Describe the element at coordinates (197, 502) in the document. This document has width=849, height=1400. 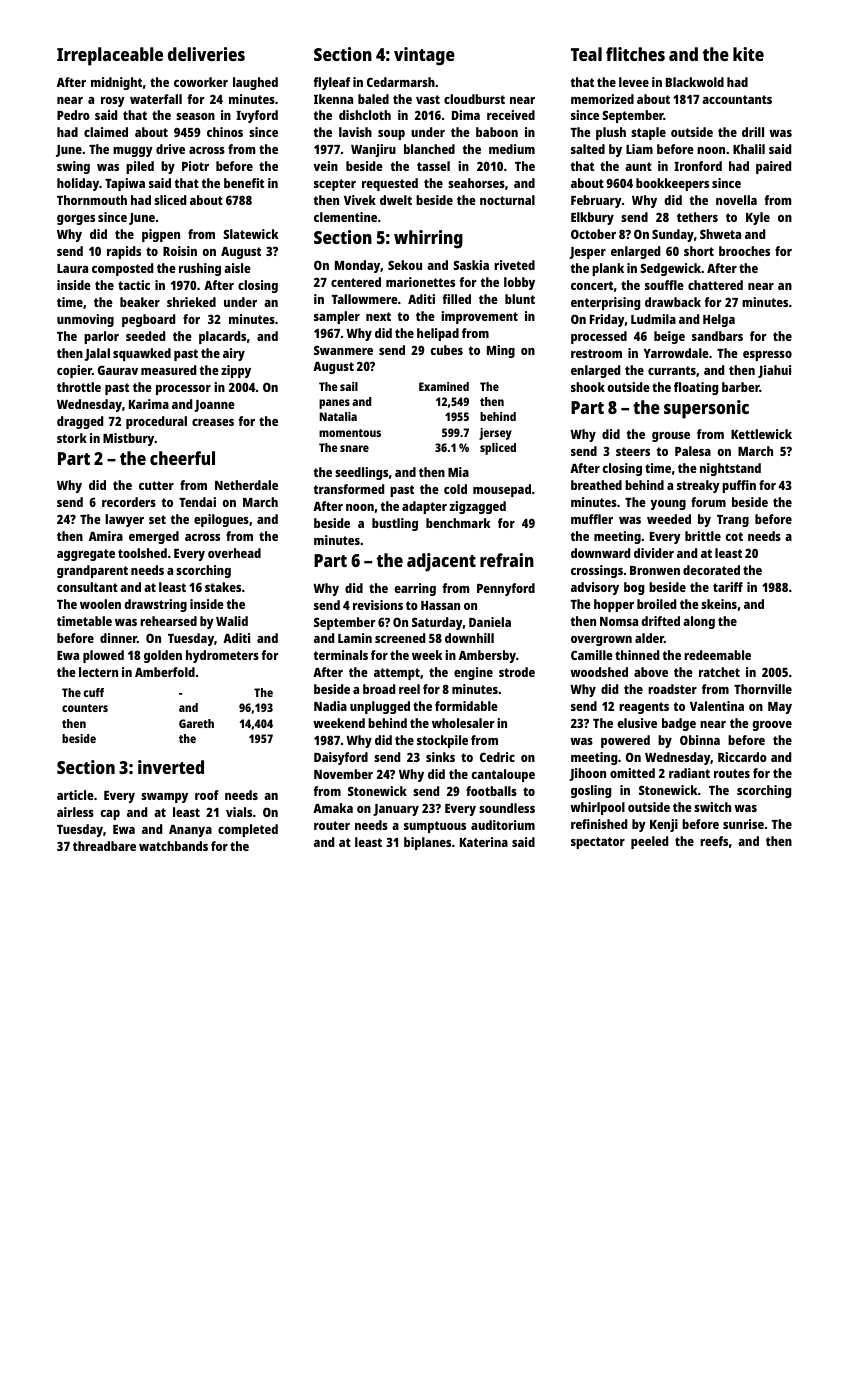
I see `Tendai` at that location.
